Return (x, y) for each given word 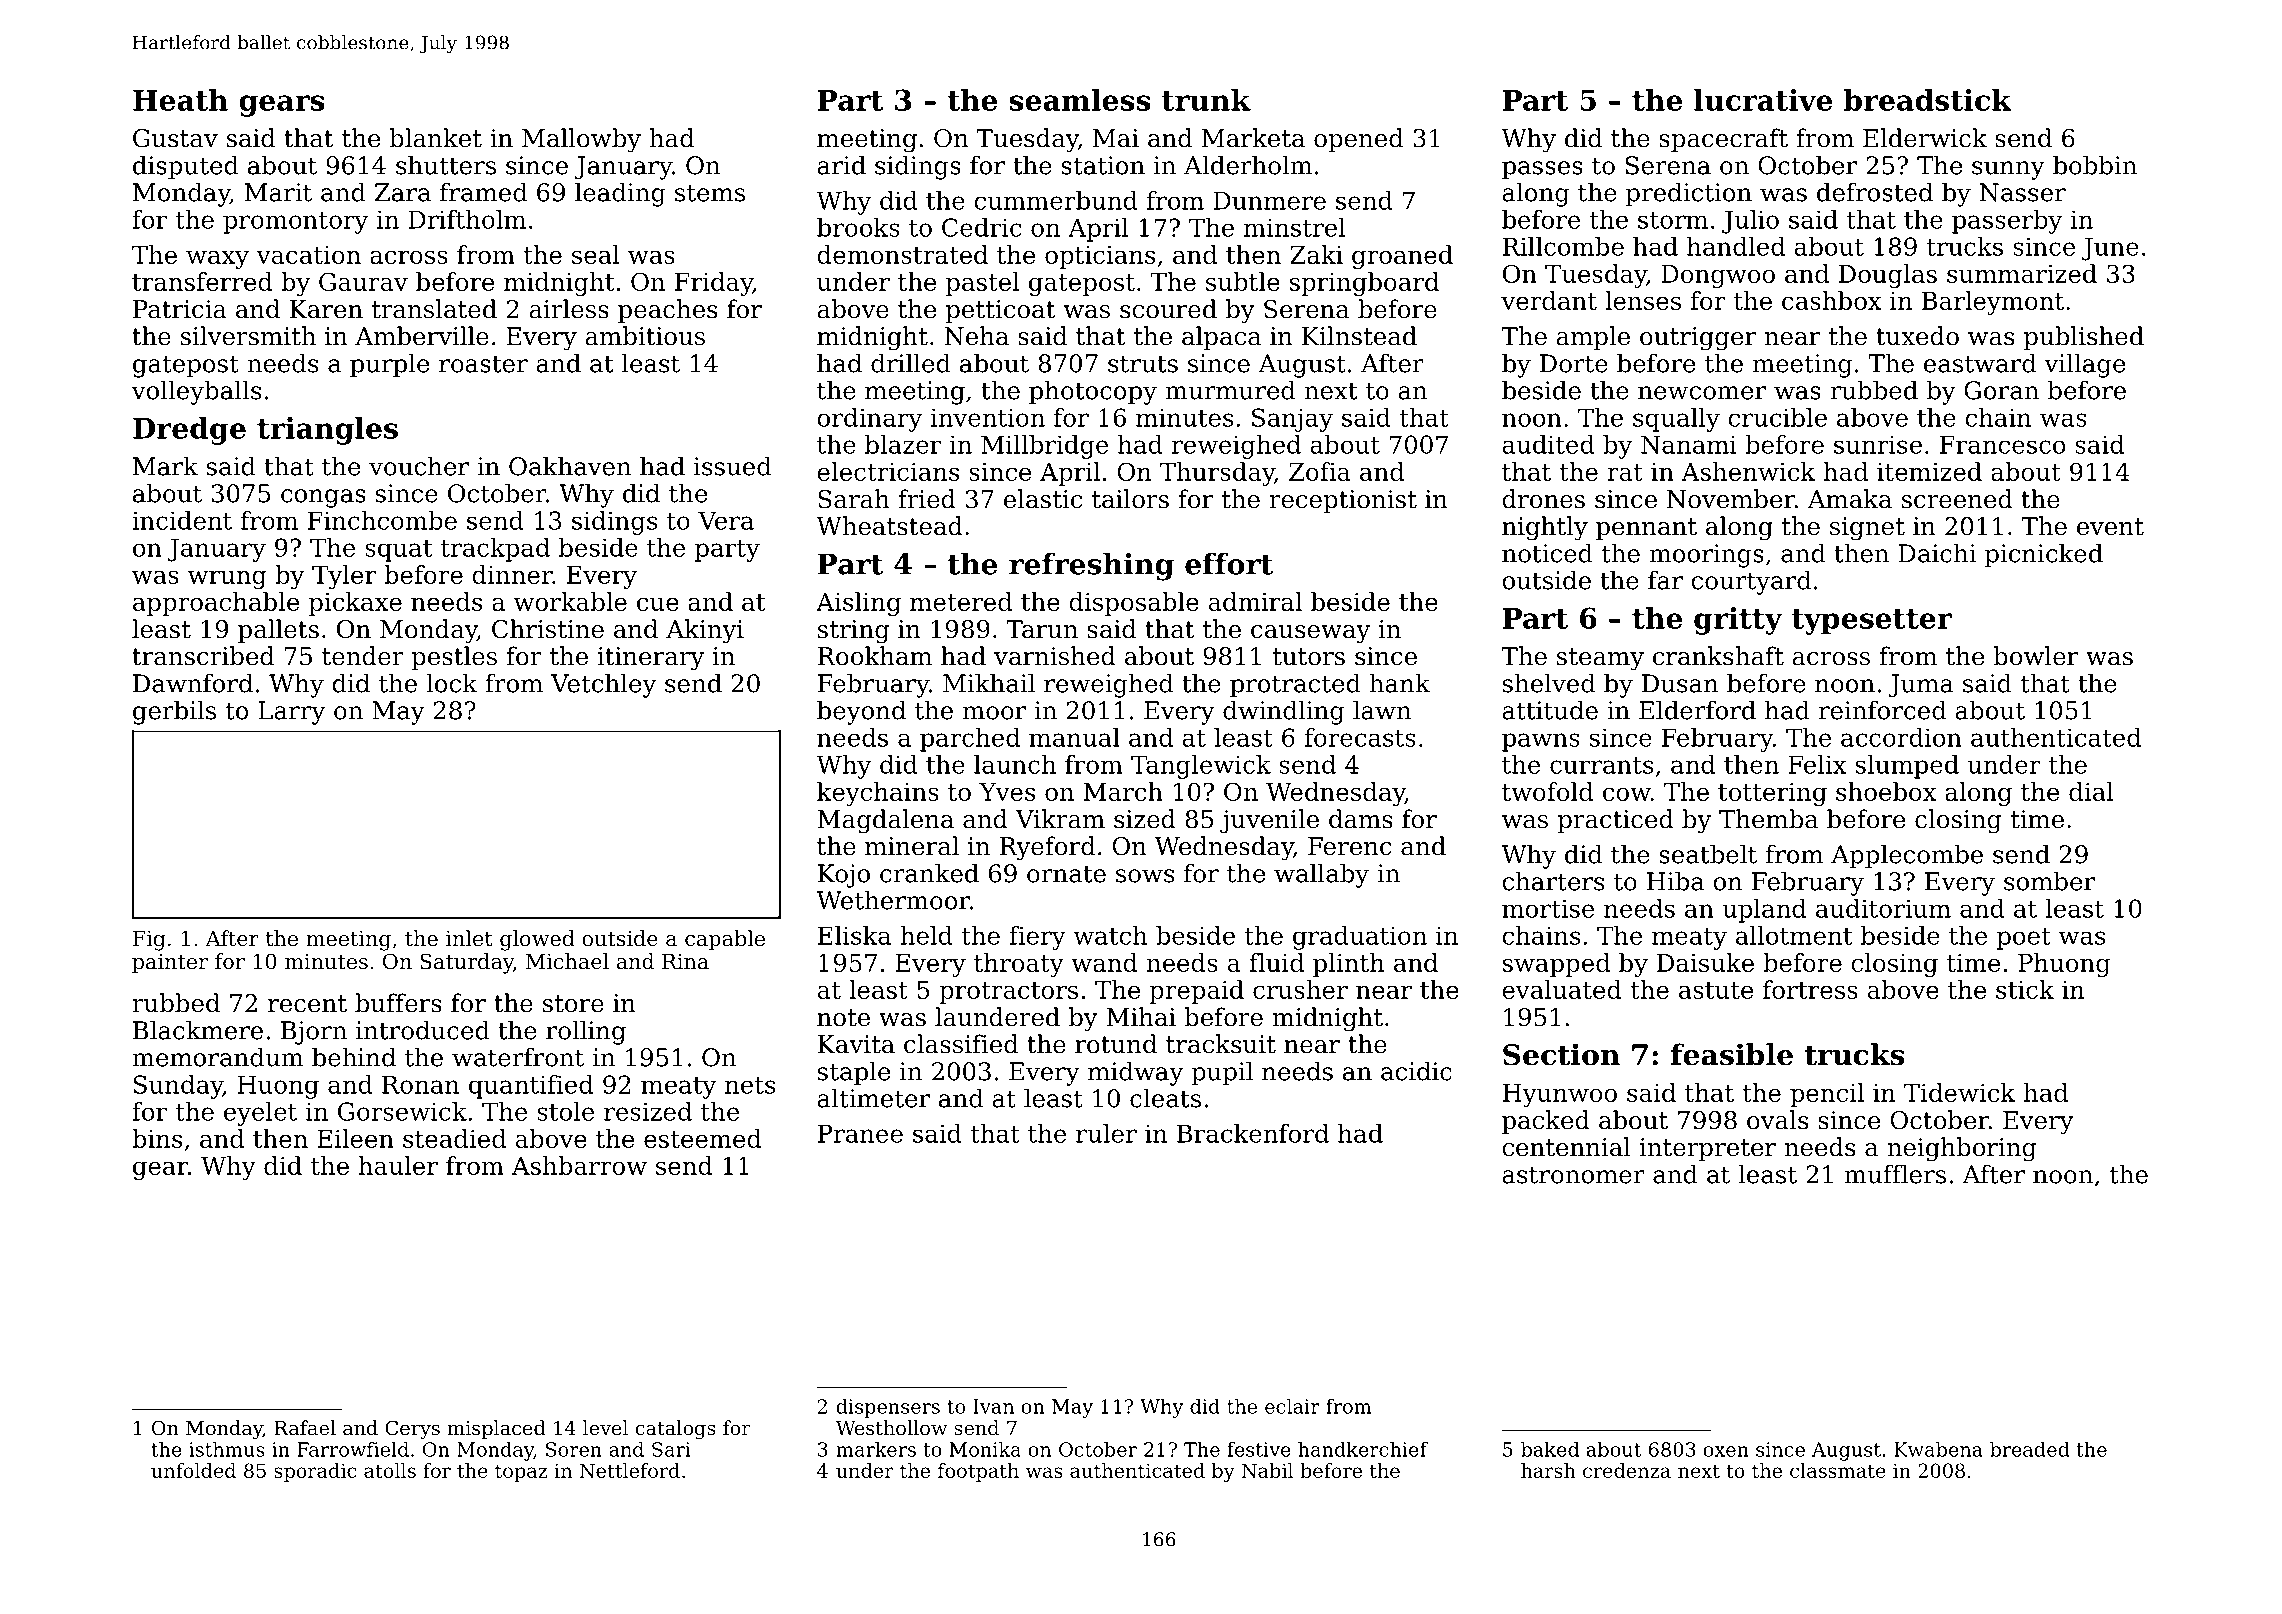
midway (1135, 1073)
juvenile (1269, 821)
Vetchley (603, 685)
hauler (398, 1165)
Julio (1750, 222)
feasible (1732, 1054)
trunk (1206, 100)
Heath (180, 100)
